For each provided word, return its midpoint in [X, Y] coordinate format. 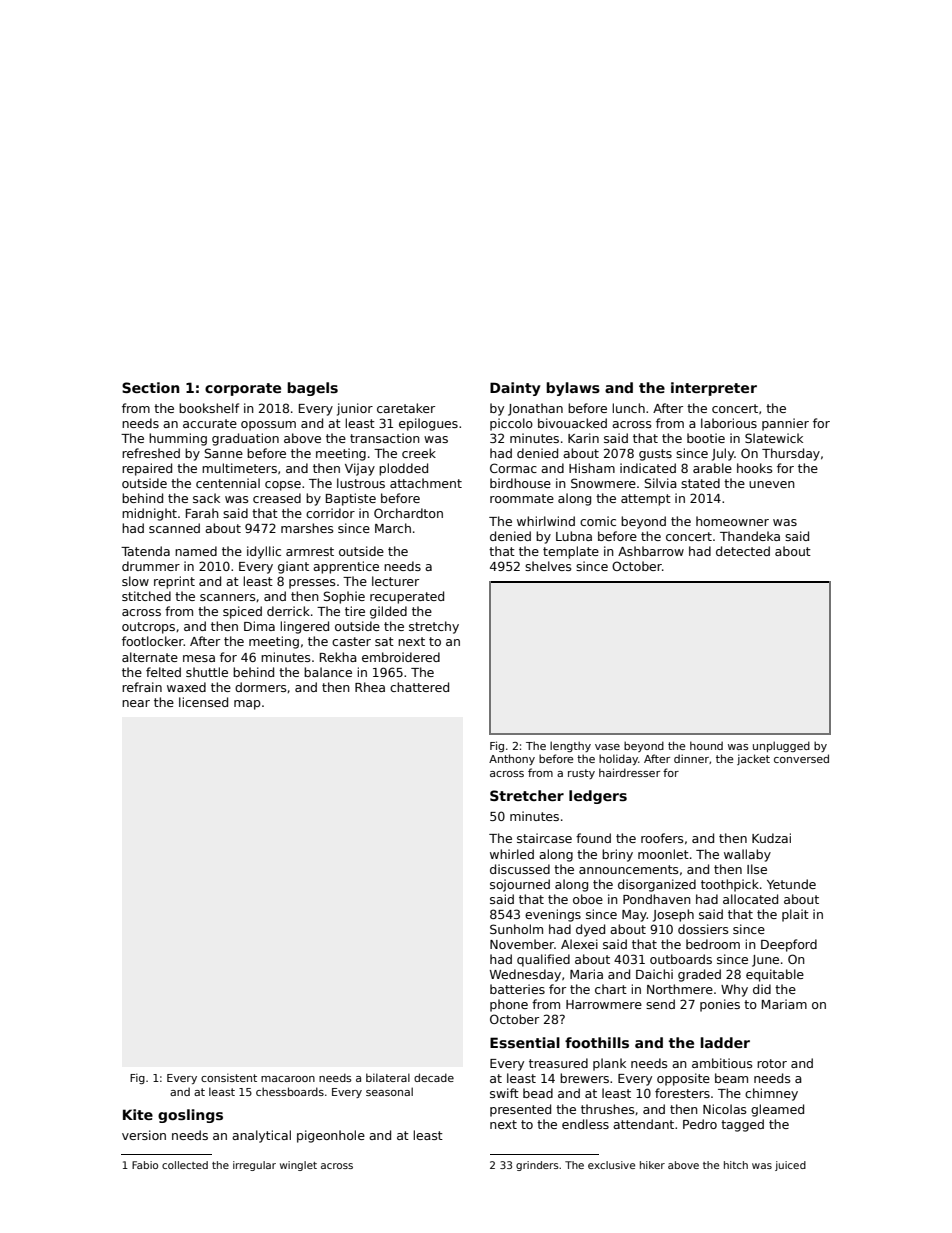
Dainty [515, 389]
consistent [229, 1077]
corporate [243, 389]
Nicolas [725, 1109]
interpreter [714, 389]
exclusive [611, 1165]
